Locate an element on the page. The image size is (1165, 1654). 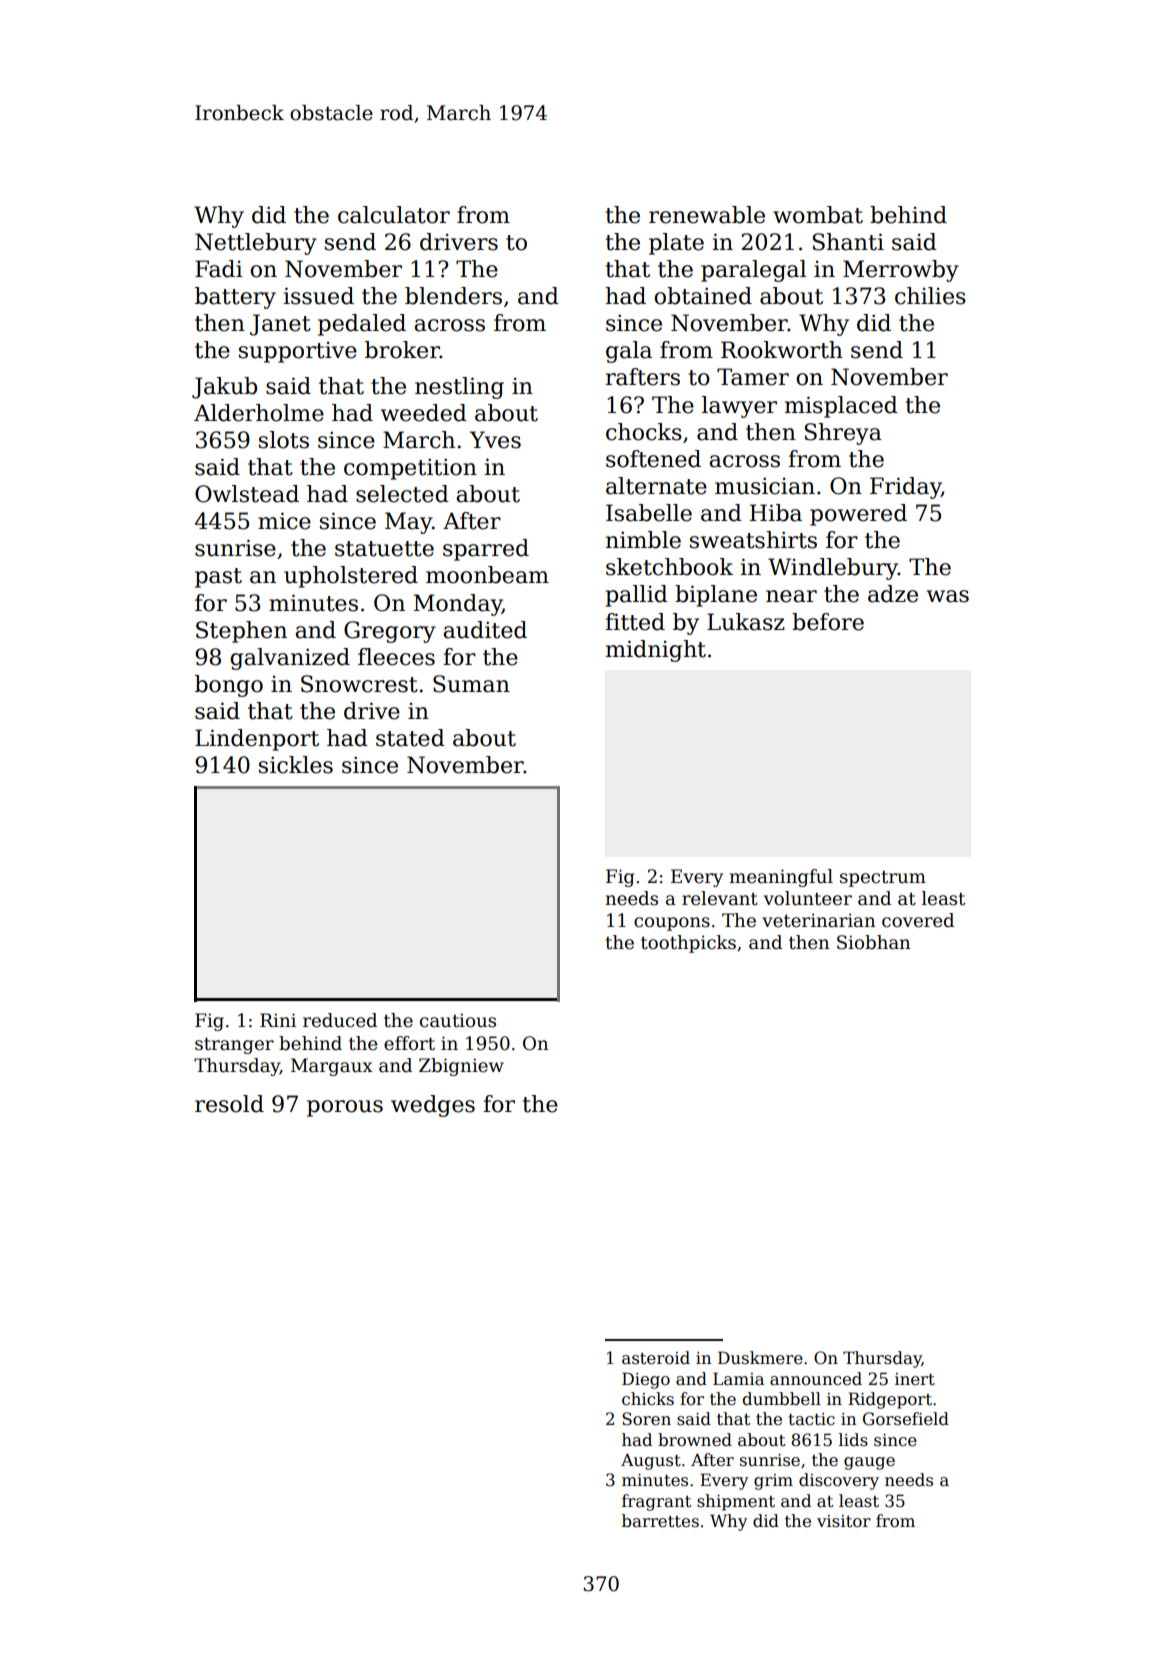
calculator is located at coordinates (394, 215).
